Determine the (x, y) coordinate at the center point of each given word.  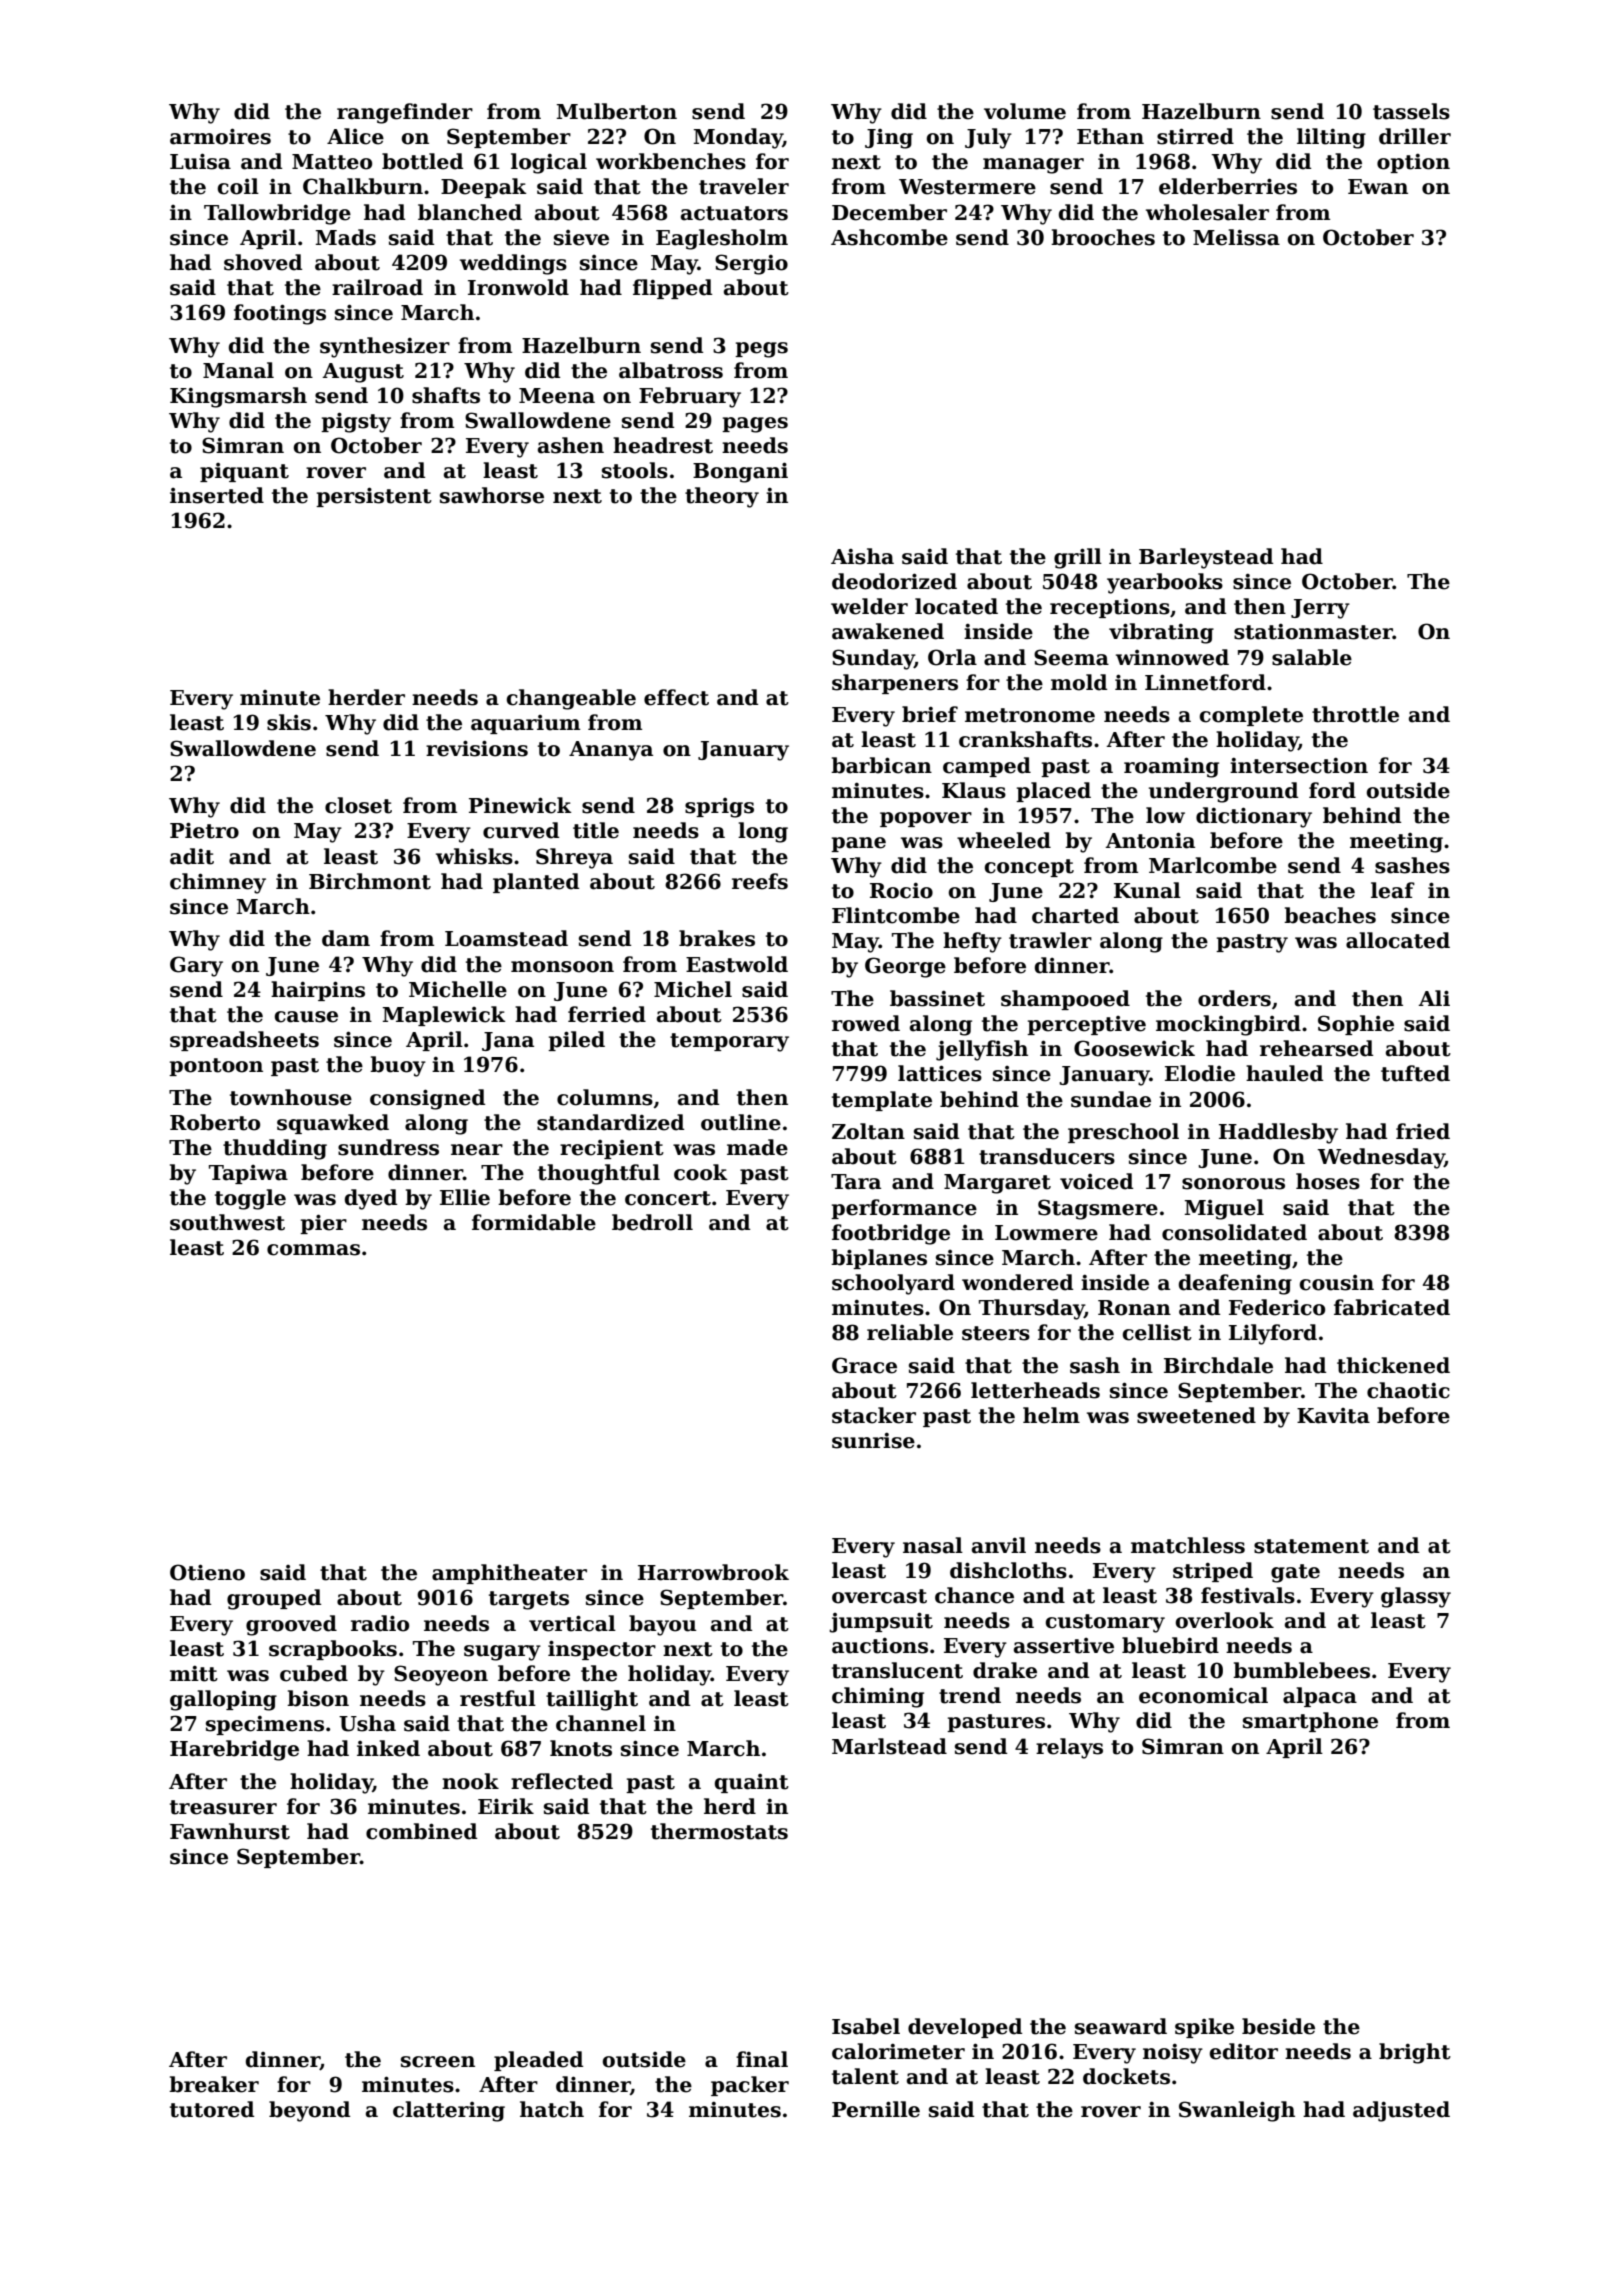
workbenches (671, 161)
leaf (1393, 890)
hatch (552, 2109)
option (1413, 163)
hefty (972, 942)
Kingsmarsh (238, 397)
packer (750, 2086)
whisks (474, 856)
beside (1278, 2026)
